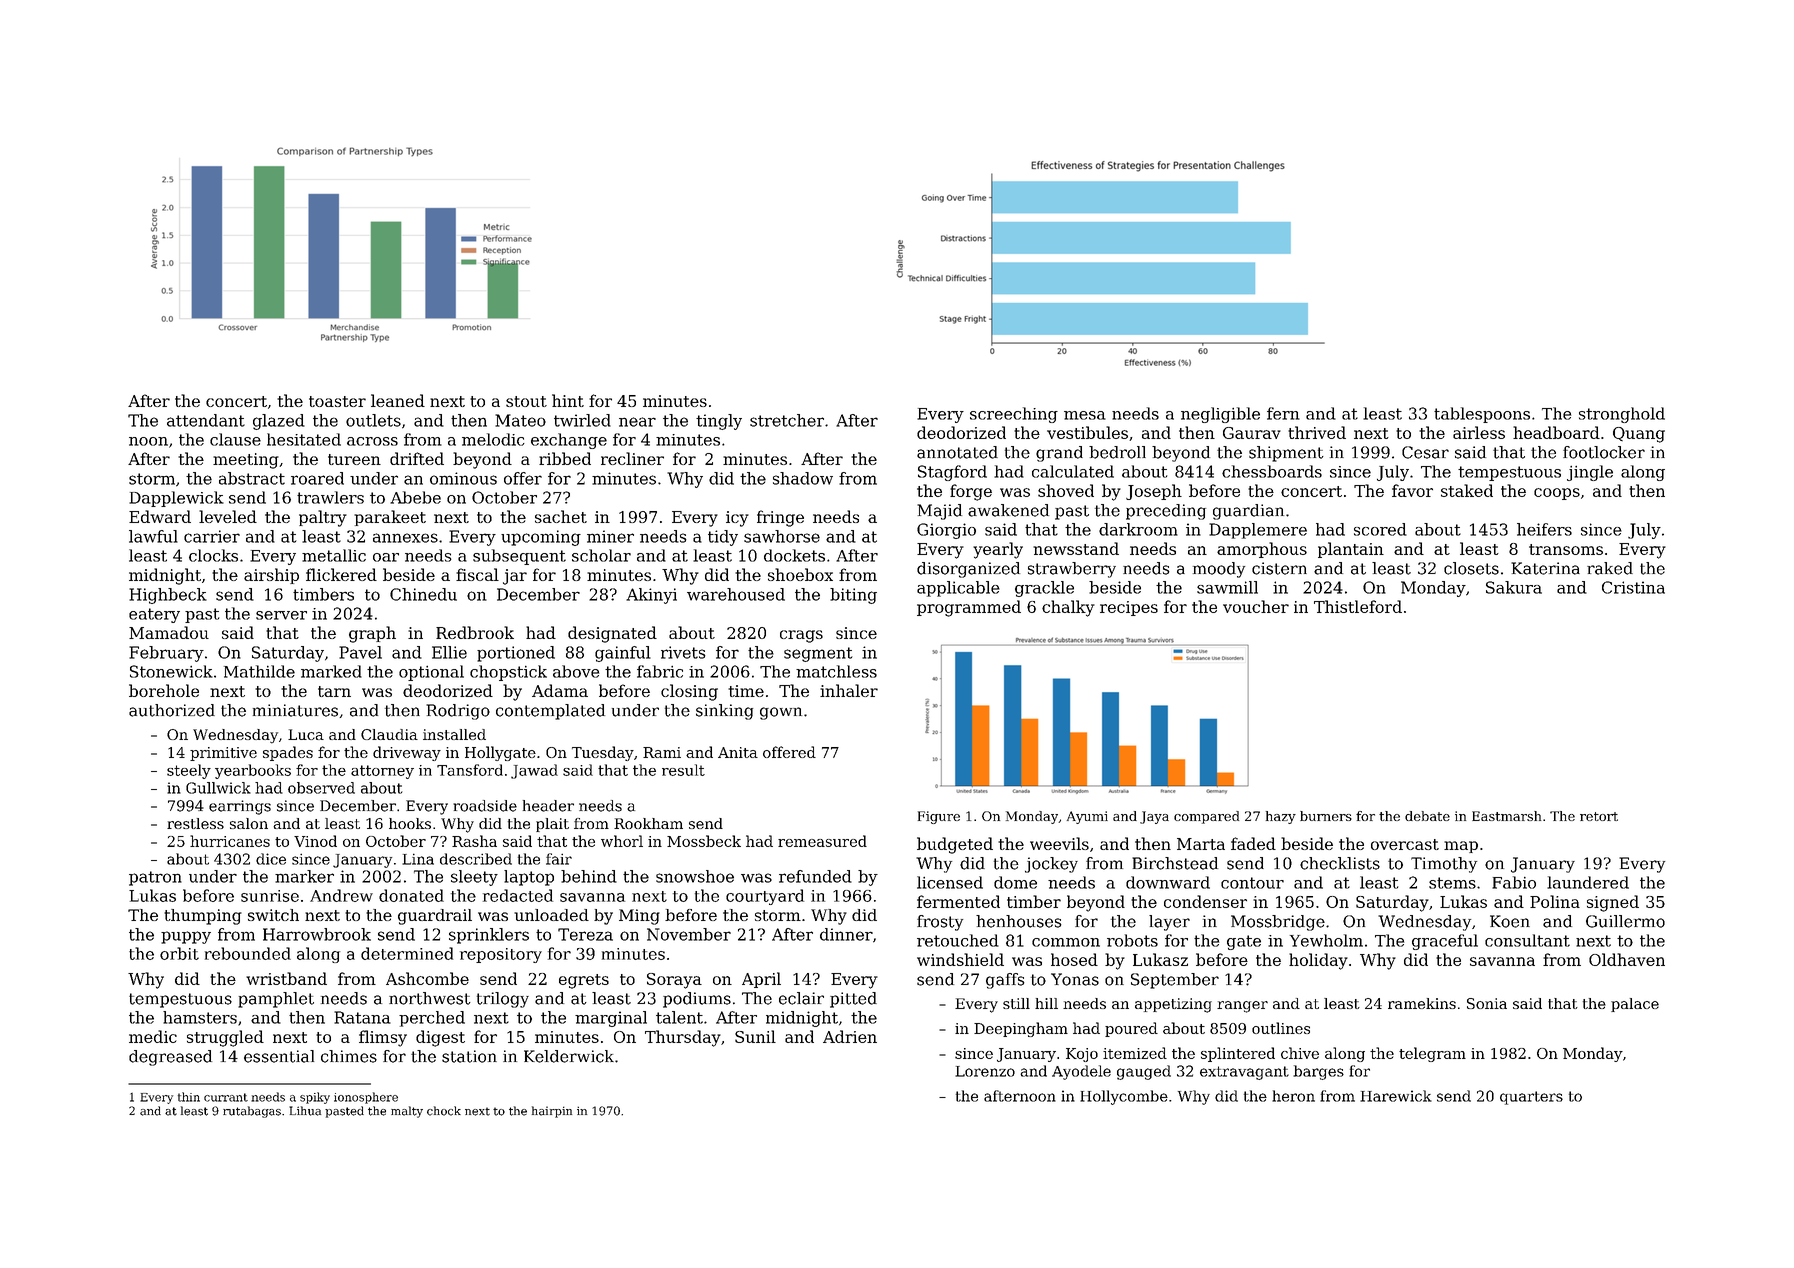 The image size is (1794, 1268). I want to click on Mathilde, so click(259, 671).
